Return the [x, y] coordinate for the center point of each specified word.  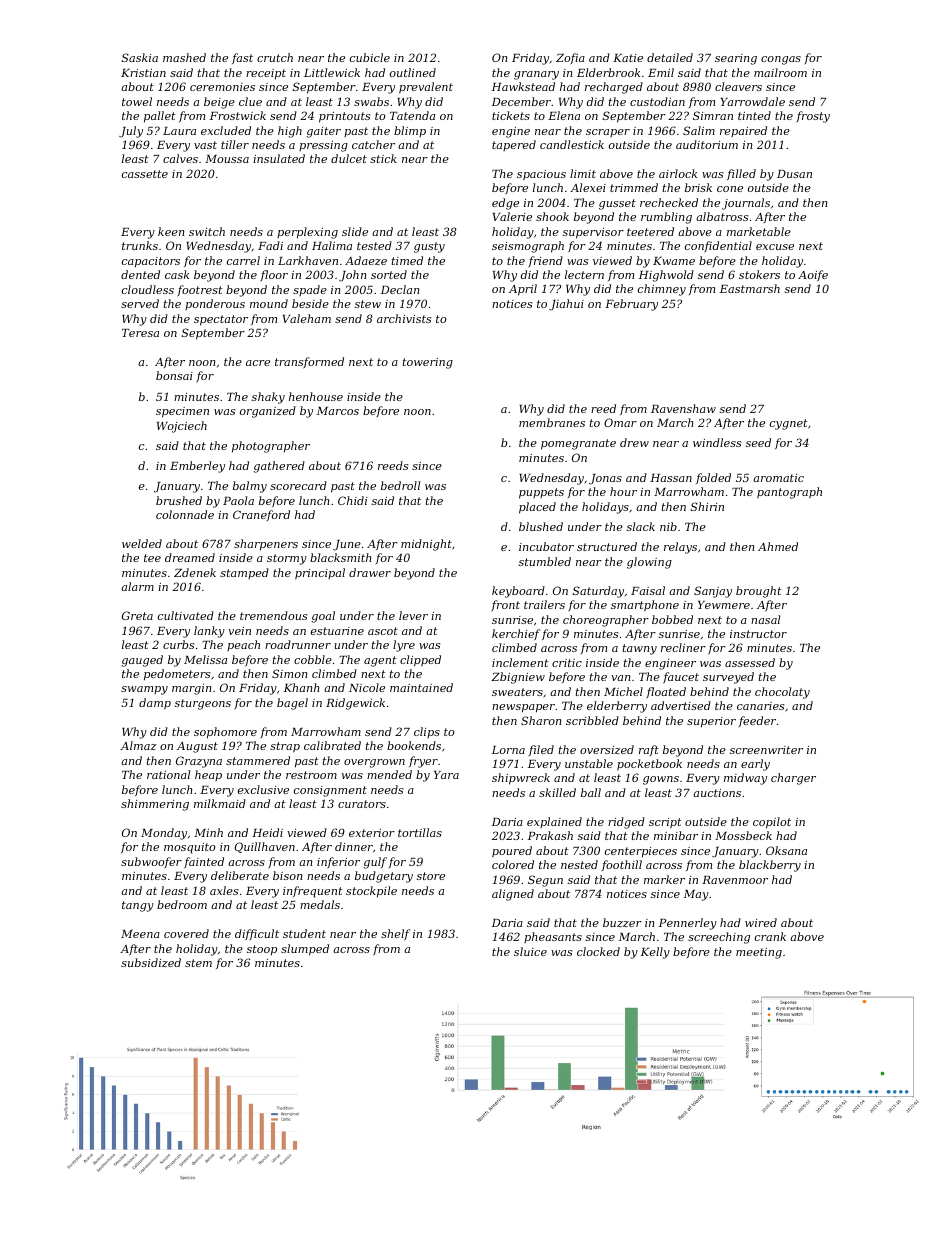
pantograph [789, 493]
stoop [262, 950]
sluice [530, 951]
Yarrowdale [753, 101]
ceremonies [222, 87]
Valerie [512, 216]
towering [428, 363]
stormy [287, 559]
